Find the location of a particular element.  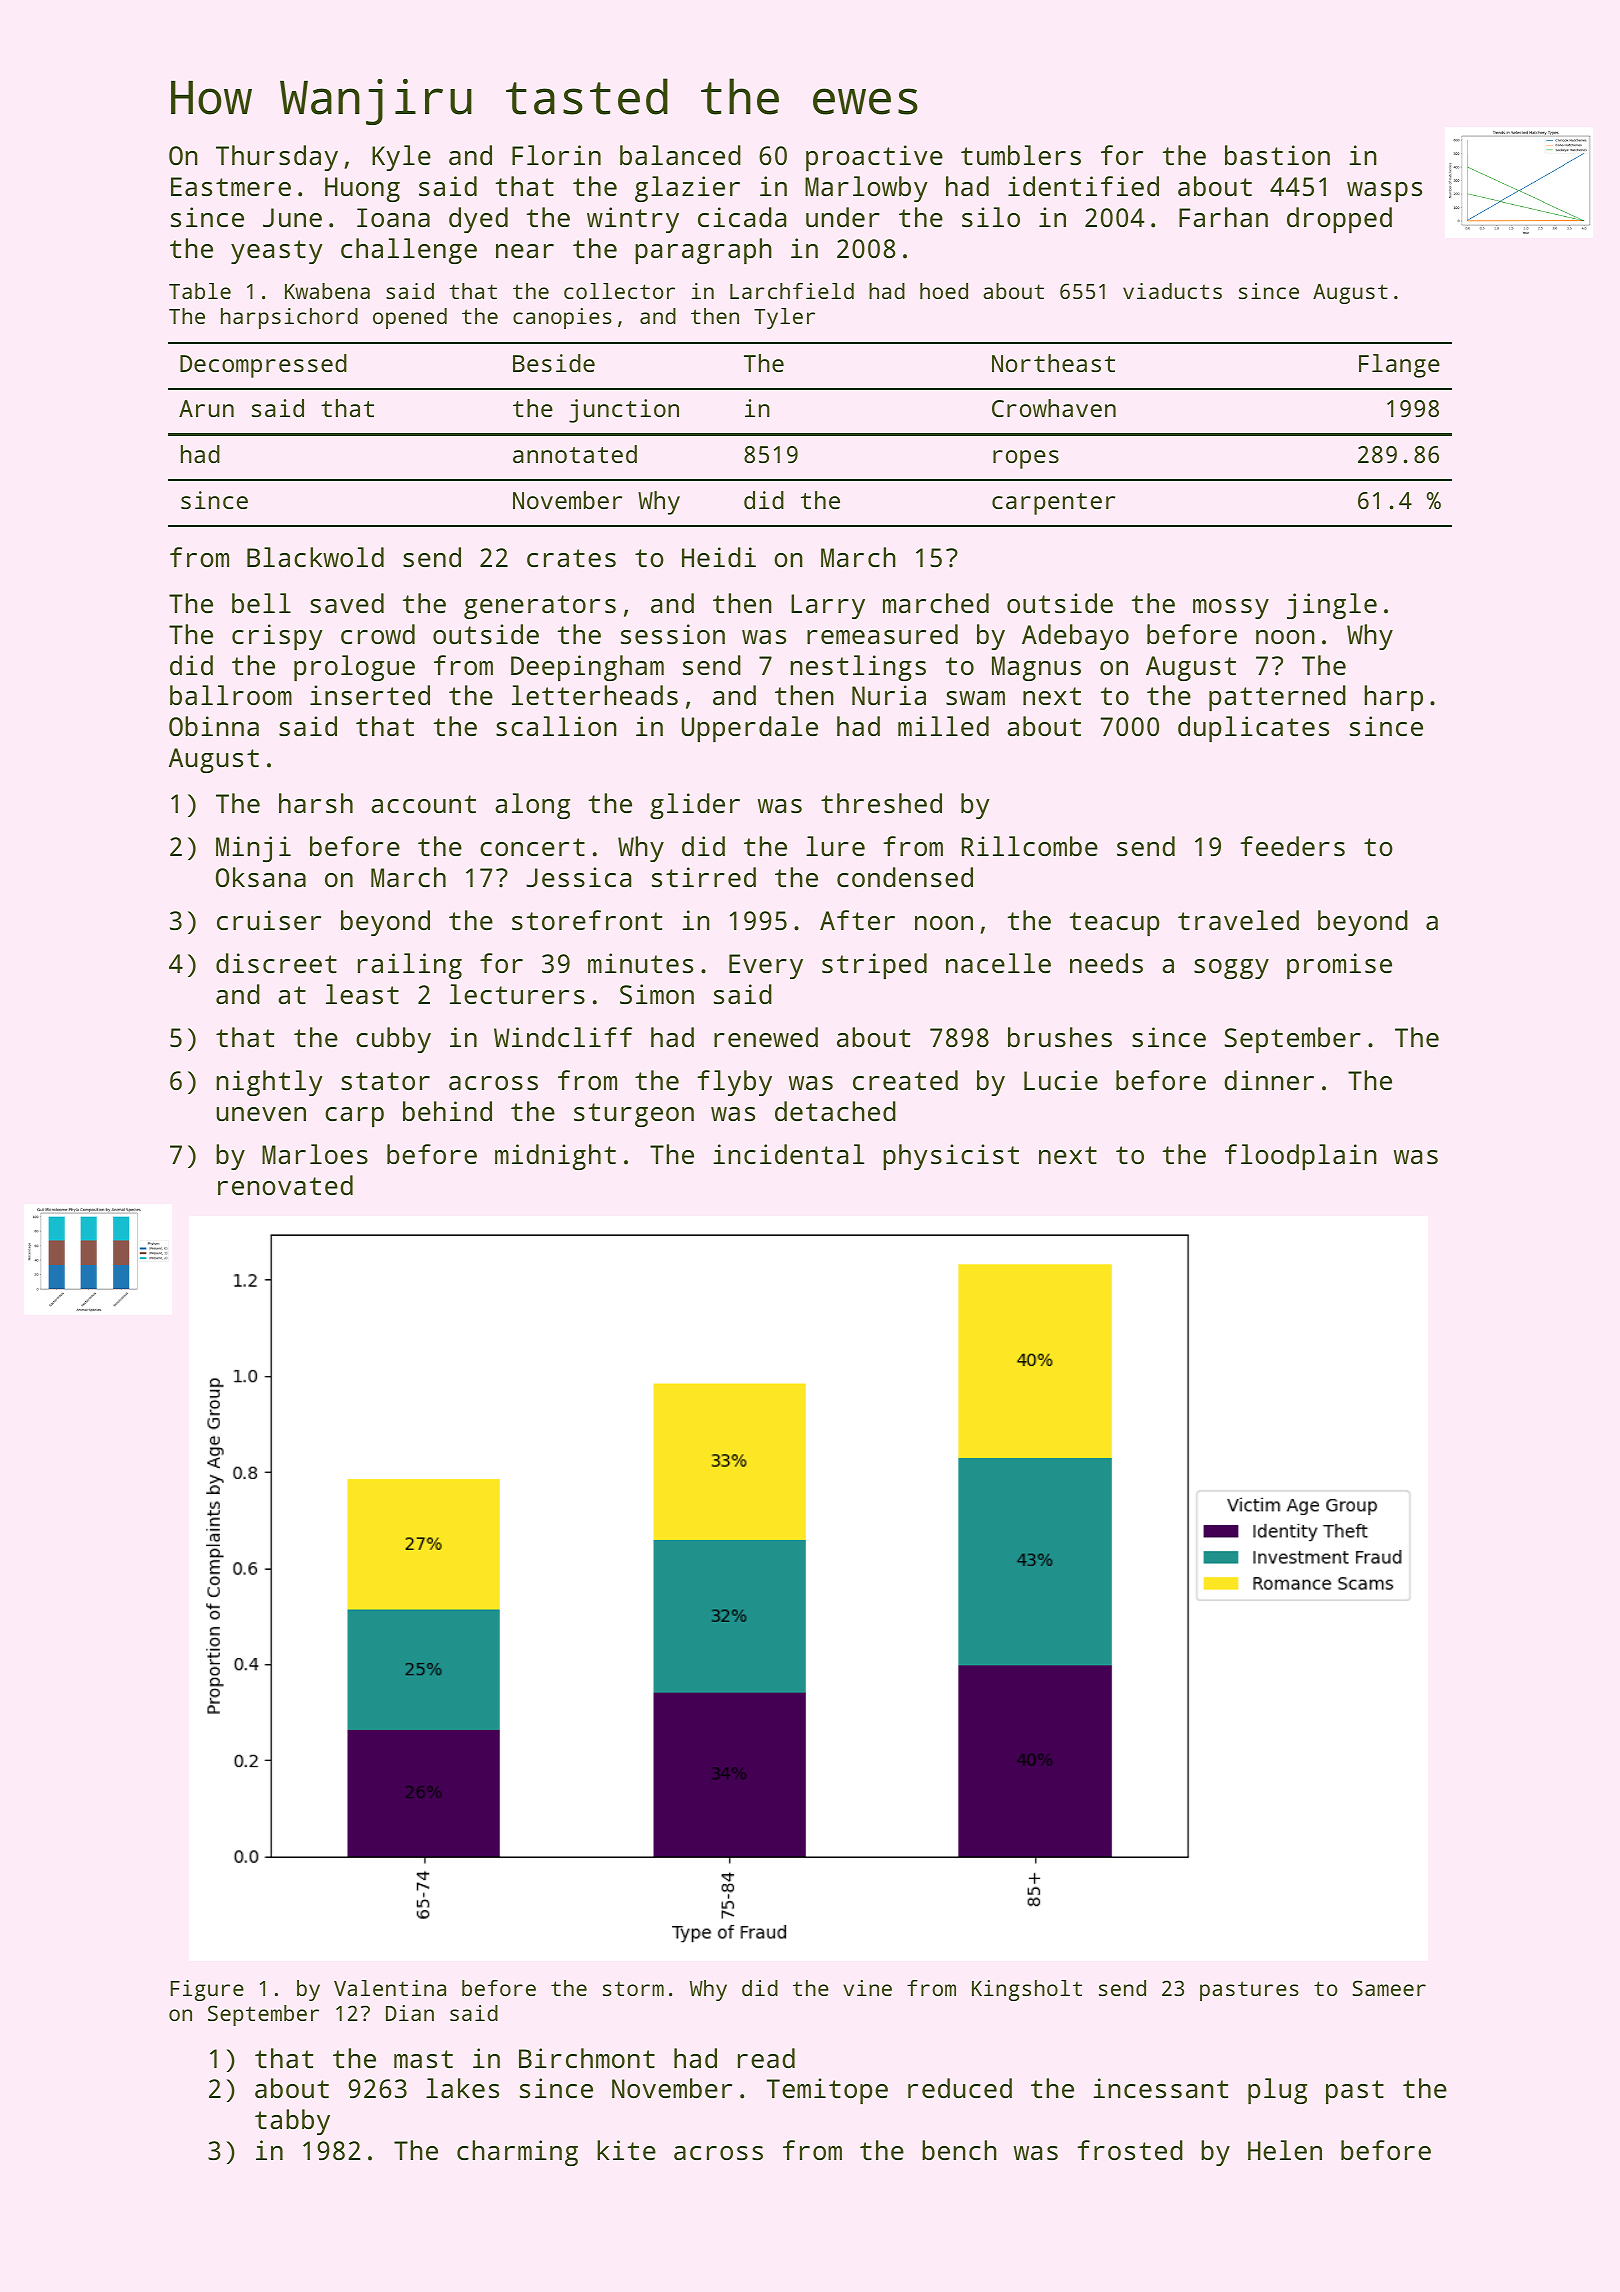

floodplain is located at coordinates (1301, 1157).
